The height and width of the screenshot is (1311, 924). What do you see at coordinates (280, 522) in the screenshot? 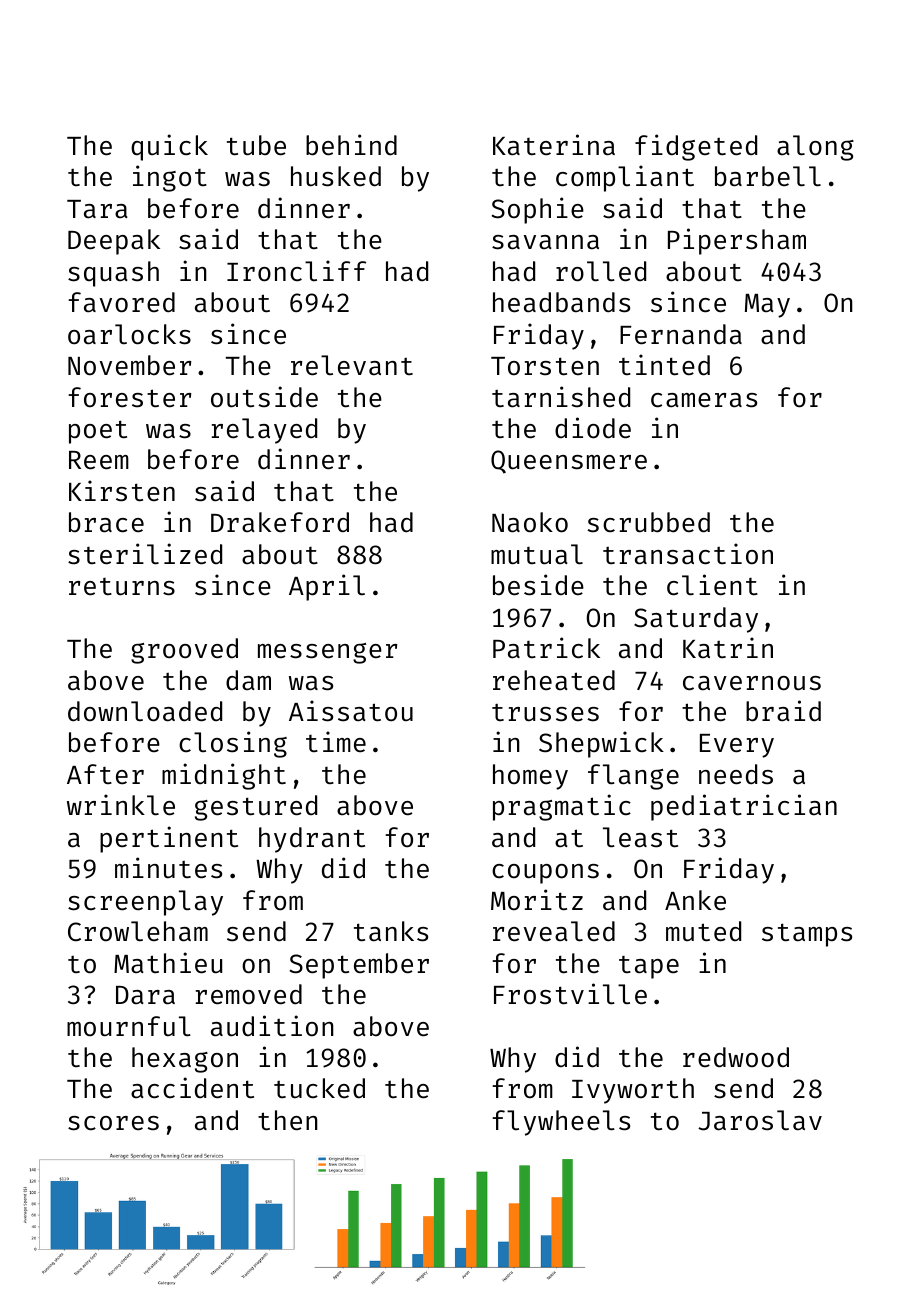
I see `Drakeford` at bounding box center [280, 522].
